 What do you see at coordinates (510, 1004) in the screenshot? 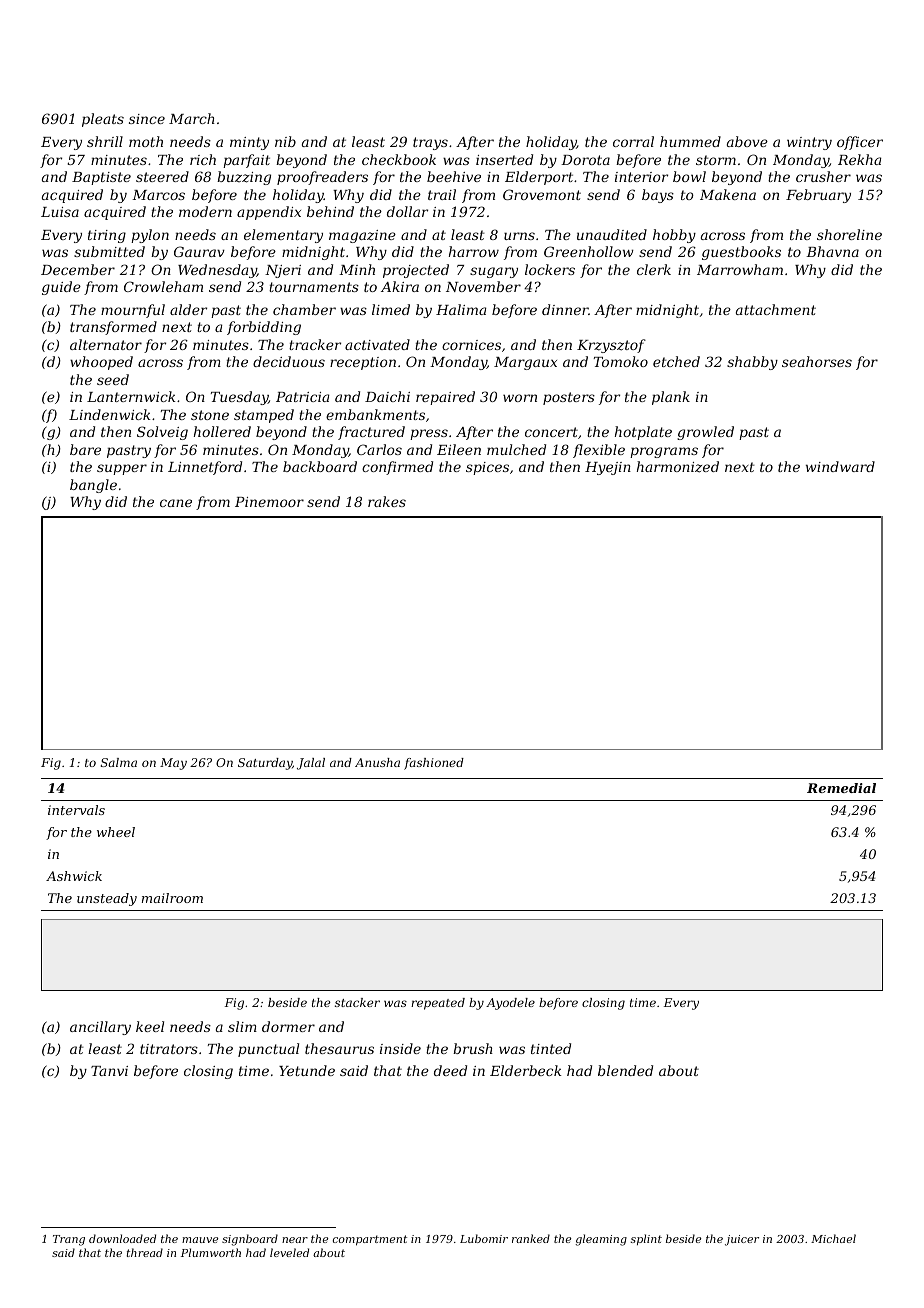
I see `Ayodele` at bounding box center [510, 1004].
